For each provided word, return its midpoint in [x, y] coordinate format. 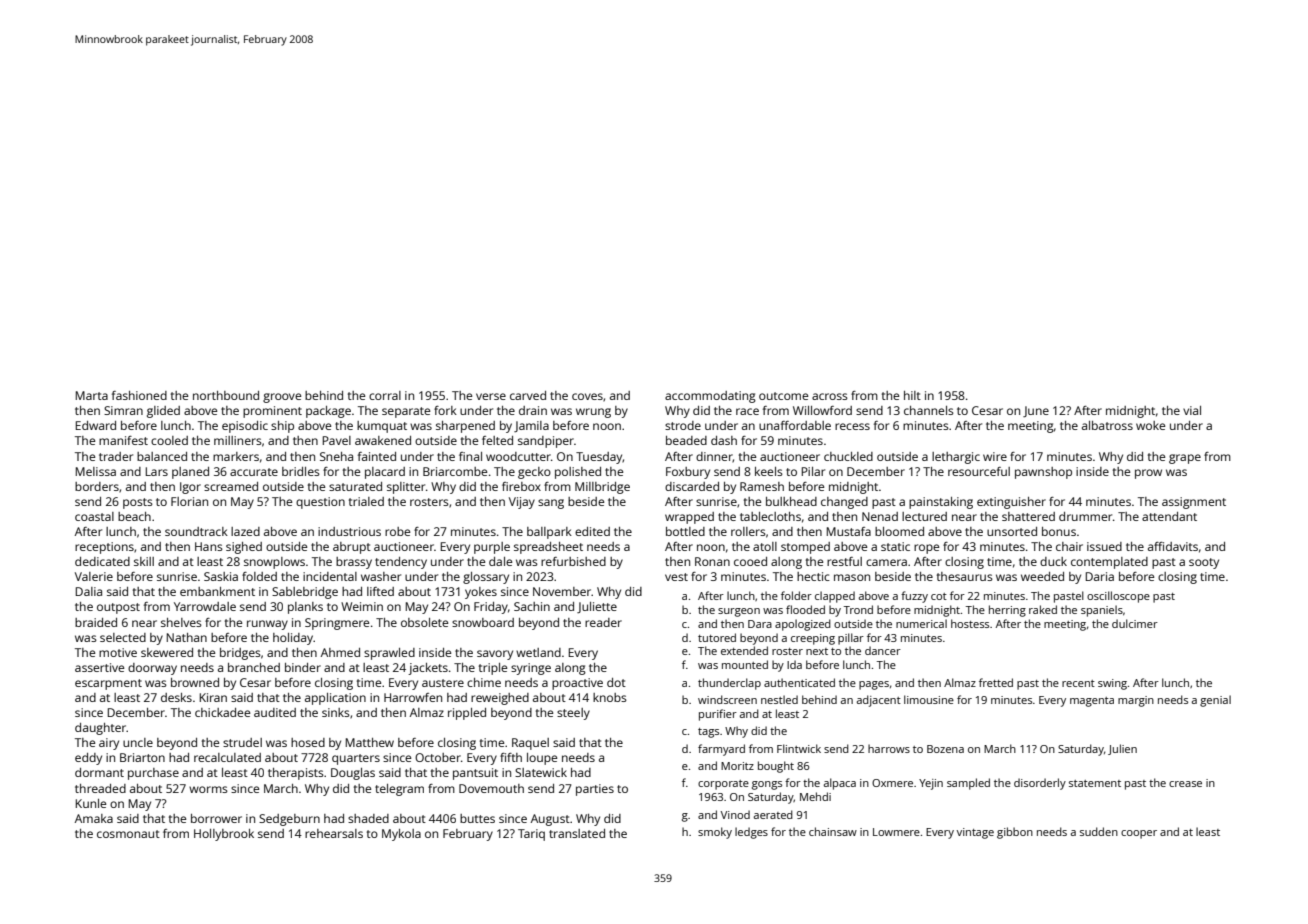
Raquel [530, 744]
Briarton [142, 757]
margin [1136, 701]
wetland [538, 652]
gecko [534, 473]
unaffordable [795, 425]
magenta [1092, 702]
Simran [123, 410]
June [1036, 412]
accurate [254, 472]
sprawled [389, 654]
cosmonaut [128, 834]
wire [995, 456]
